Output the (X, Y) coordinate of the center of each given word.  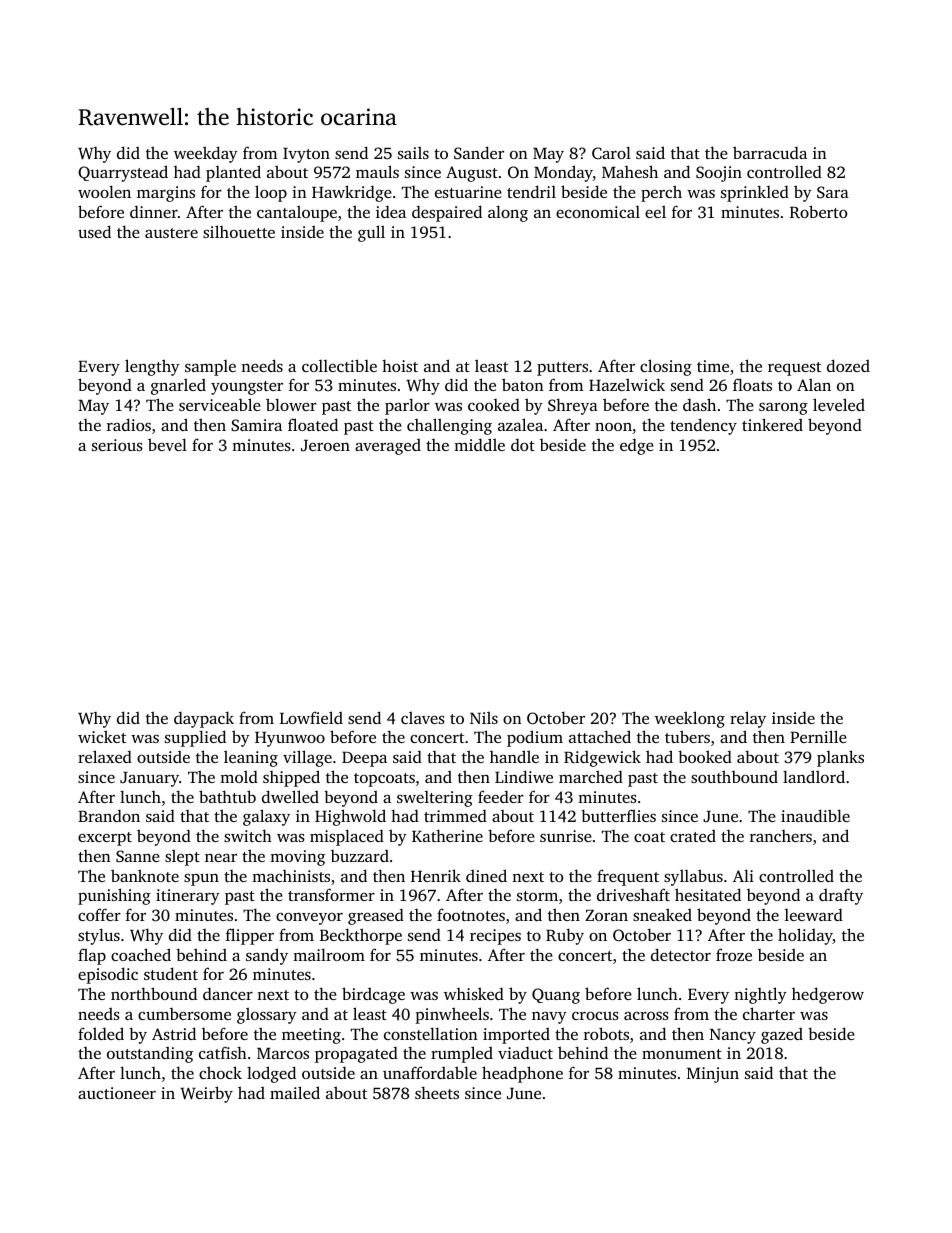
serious (117, 445)
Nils (484, 717)
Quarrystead (123, 173)
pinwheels (452, 1015)
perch (661, 193)
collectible (339, 365)
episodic (108, 975)
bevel (167, 444)
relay (748, 719)
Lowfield (311, 717)
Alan (814, 384)
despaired (447, 213)
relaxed (105, 756)
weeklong (690, 719)
